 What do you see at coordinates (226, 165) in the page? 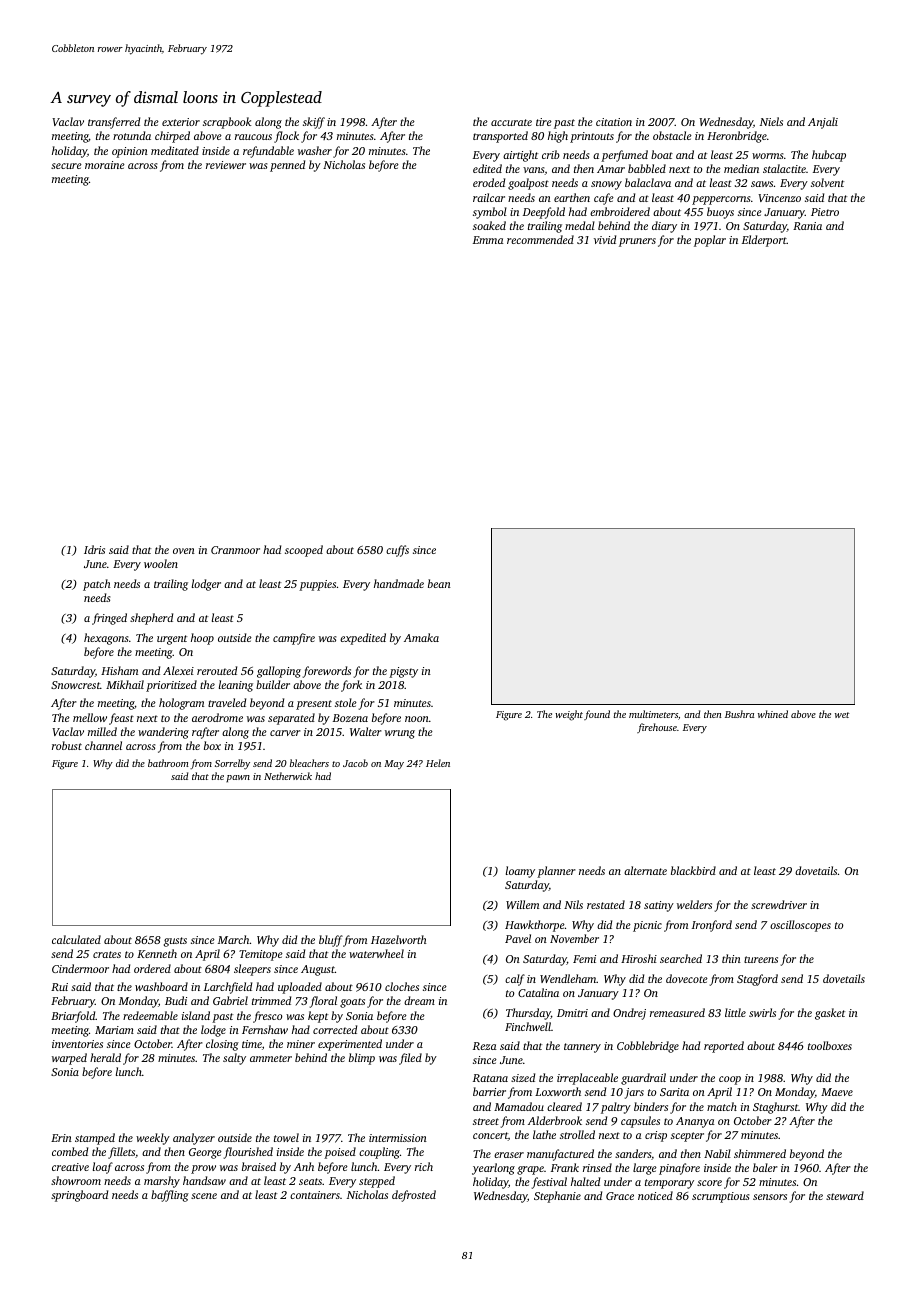
I see `reviewer` at bounding box center [226, 165].
